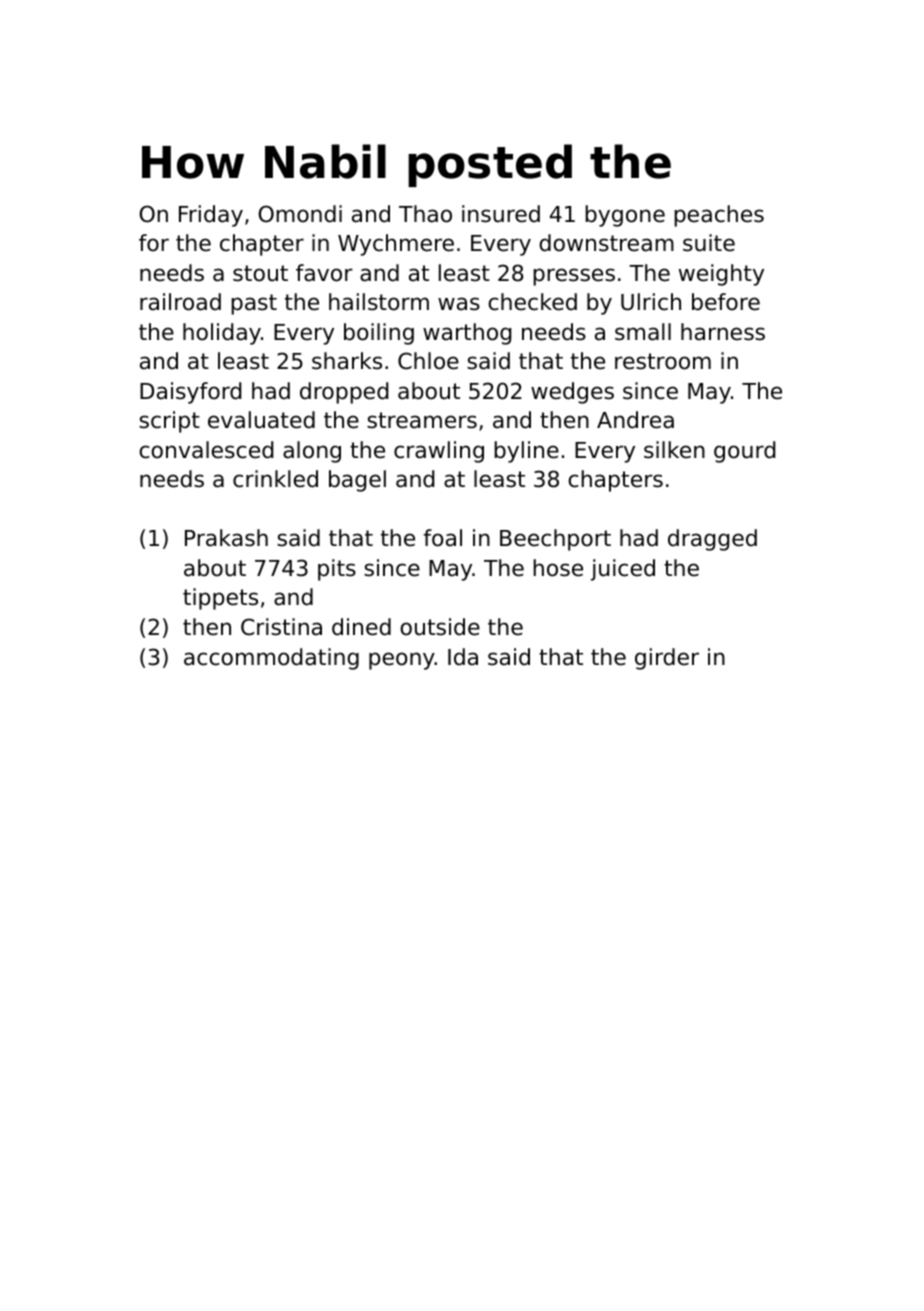  Describe the element at coordinates (222, 334) in the page. I see `holiday` at that location.
